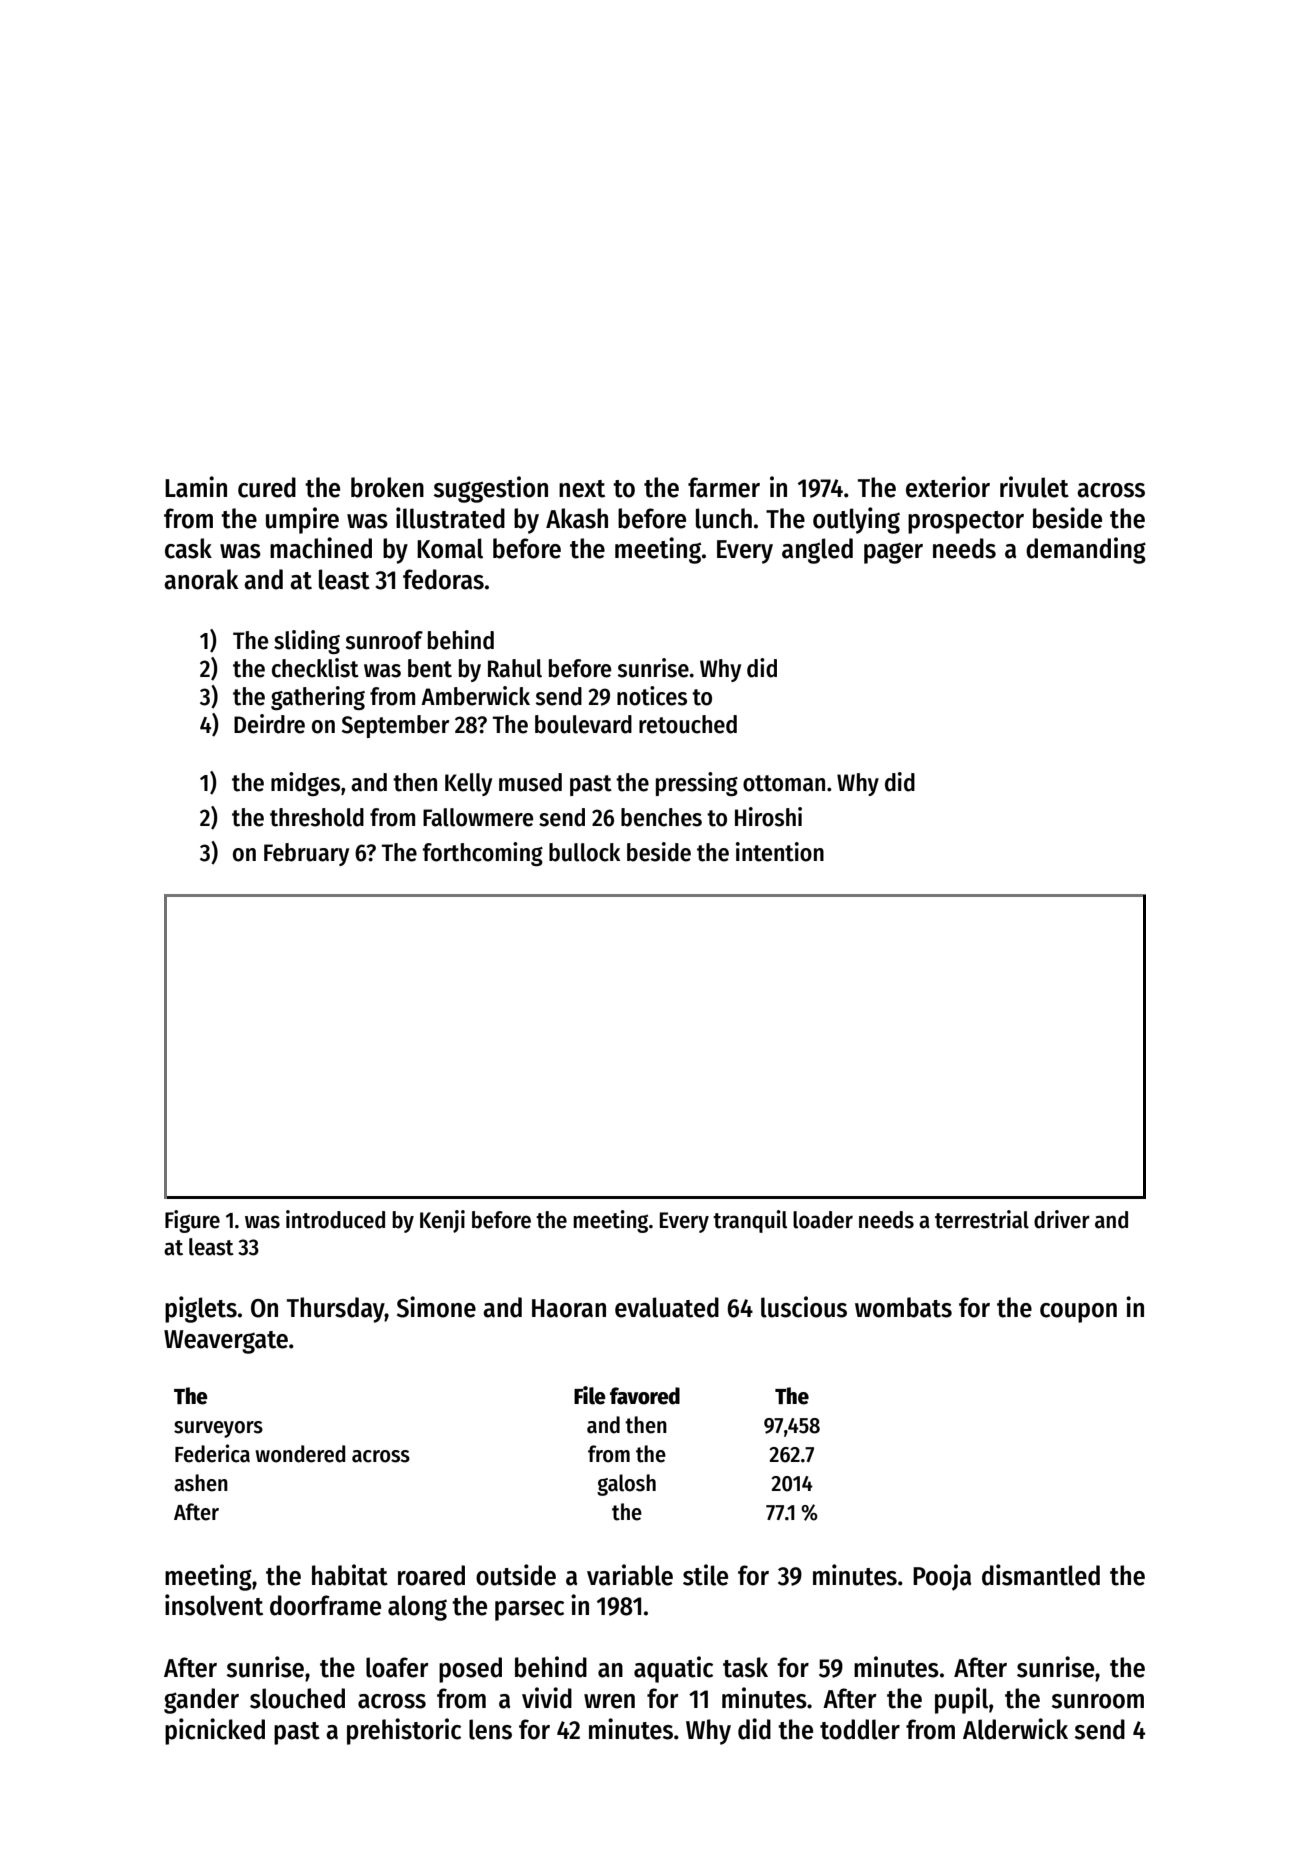  What do you see at coordinates (515, 668) in the screenshot?
I see `Rahul` at bounding box center [515, 668].
